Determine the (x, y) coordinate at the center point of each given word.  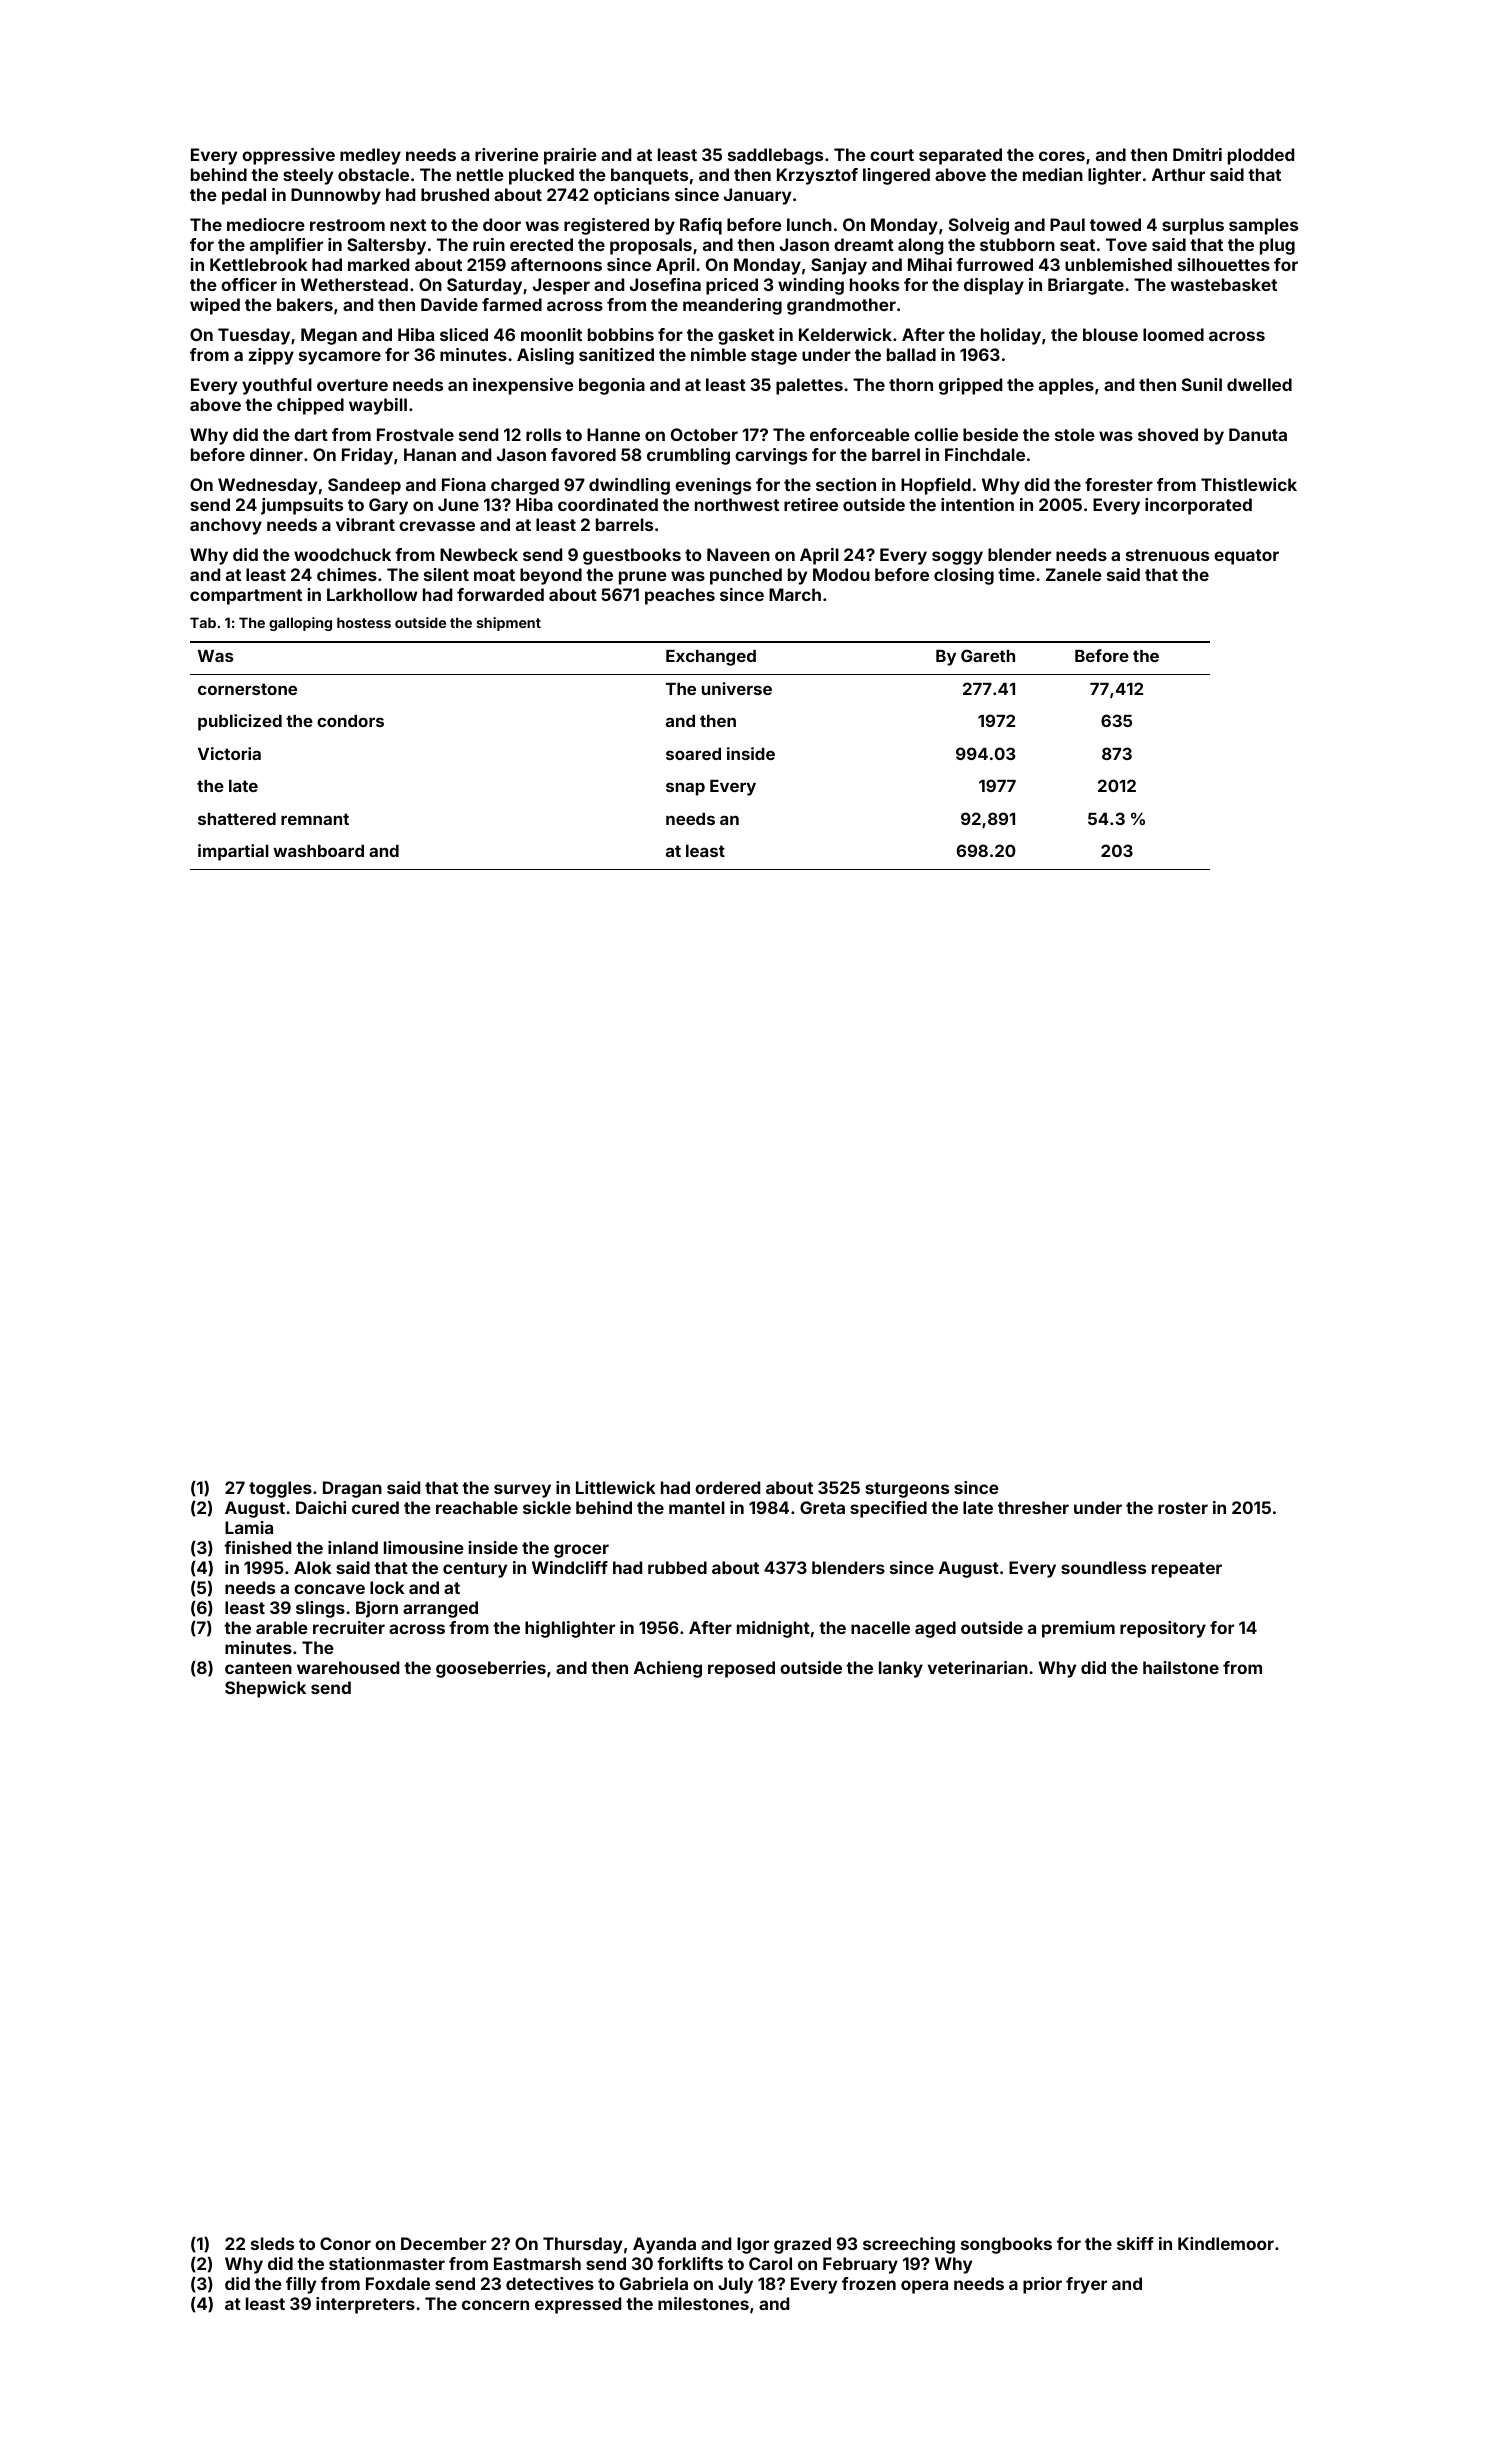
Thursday (582, 2245)
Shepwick (265, 1689)
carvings (771, 456)
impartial (233, 852)
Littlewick (616, 1487)
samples (1263, 226)
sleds (272, 2243)
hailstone (1181, 1667)
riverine (507, 154)
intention (977, 504)
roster (1183, 1508)
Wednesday (267, 486)
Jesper (561, 286)
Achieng (668, 1669)
